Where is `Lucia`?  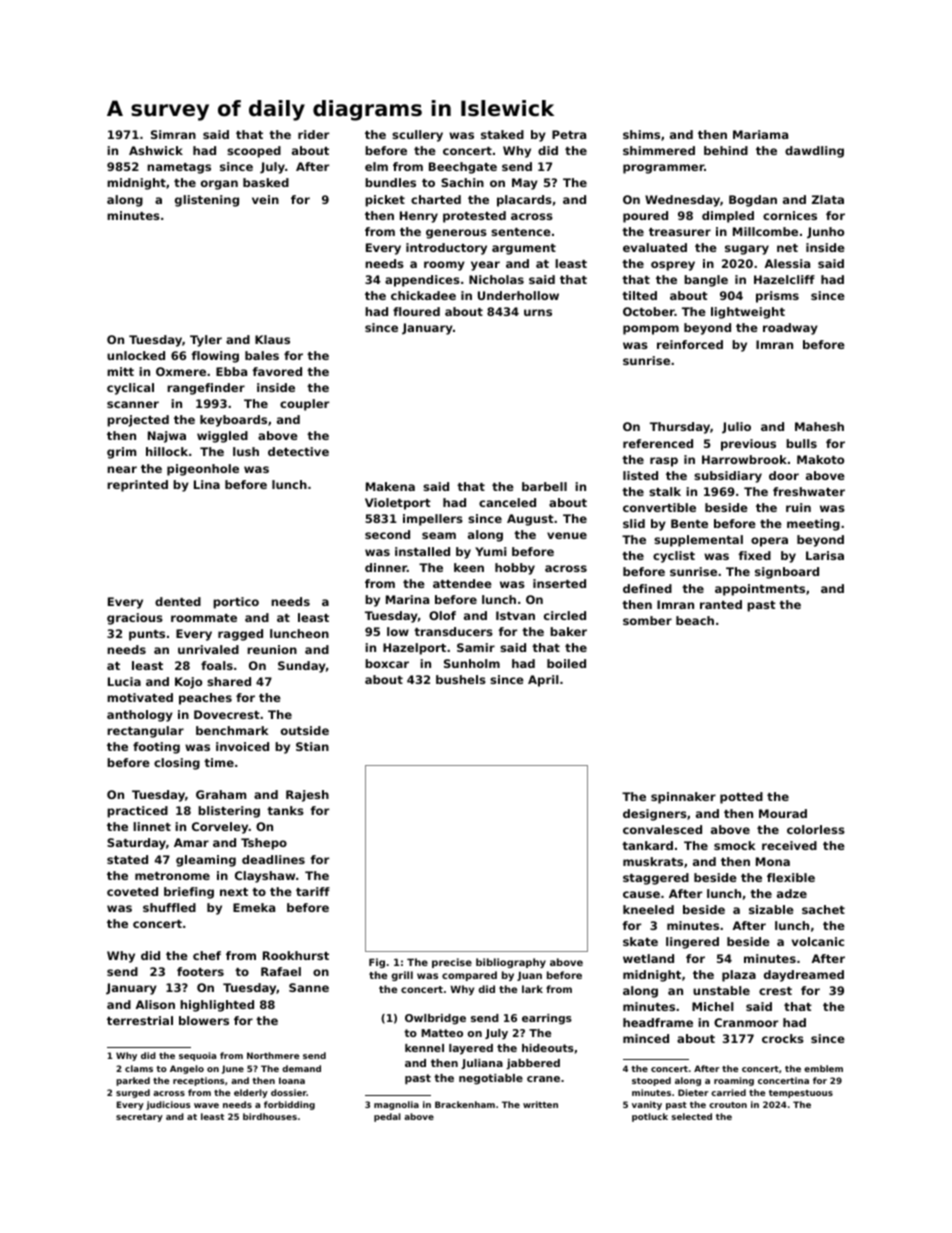
Lucia is located at coordinates (124, 681).
